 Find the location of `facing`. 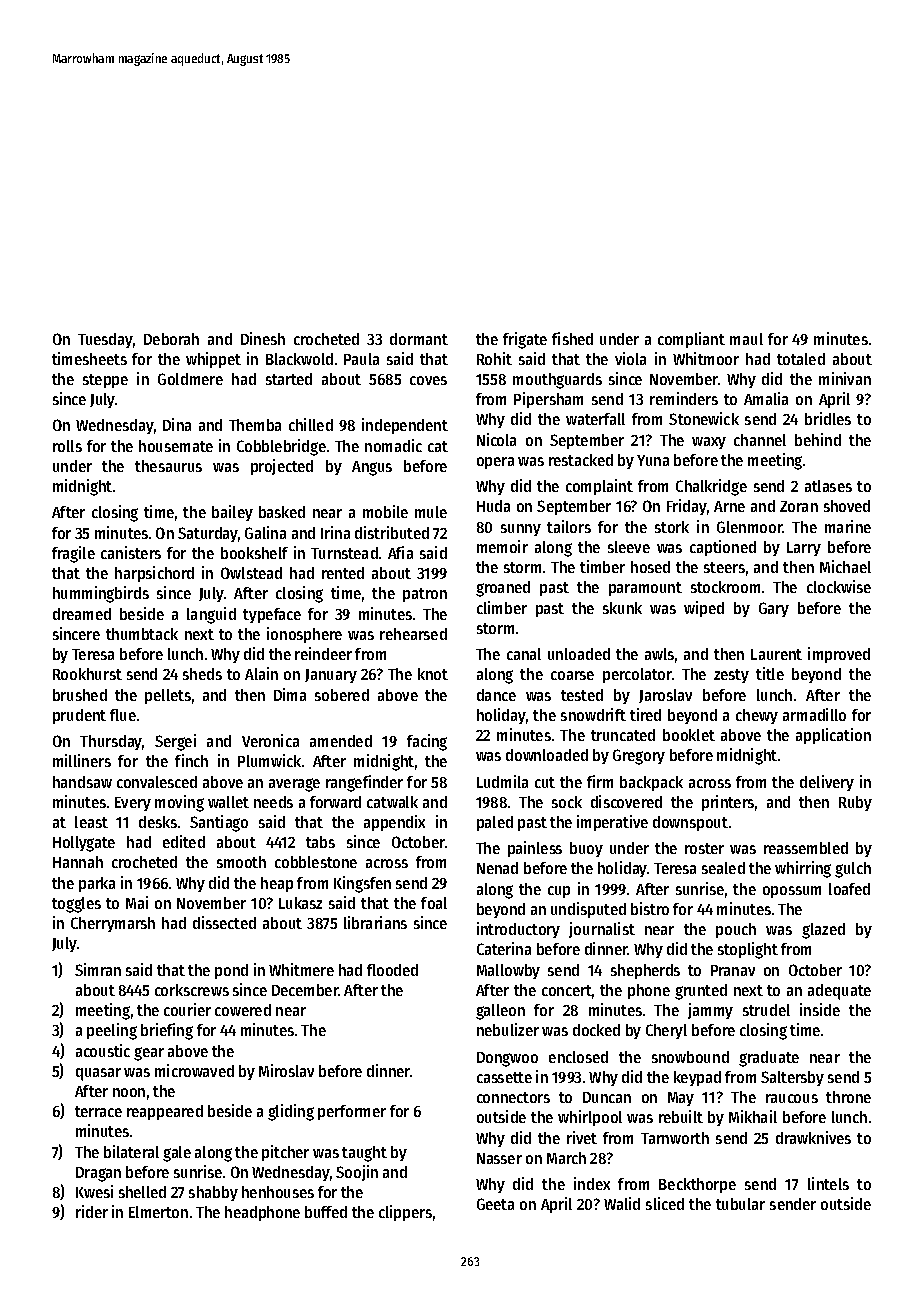

facing is located at coordinates (427, 742).
